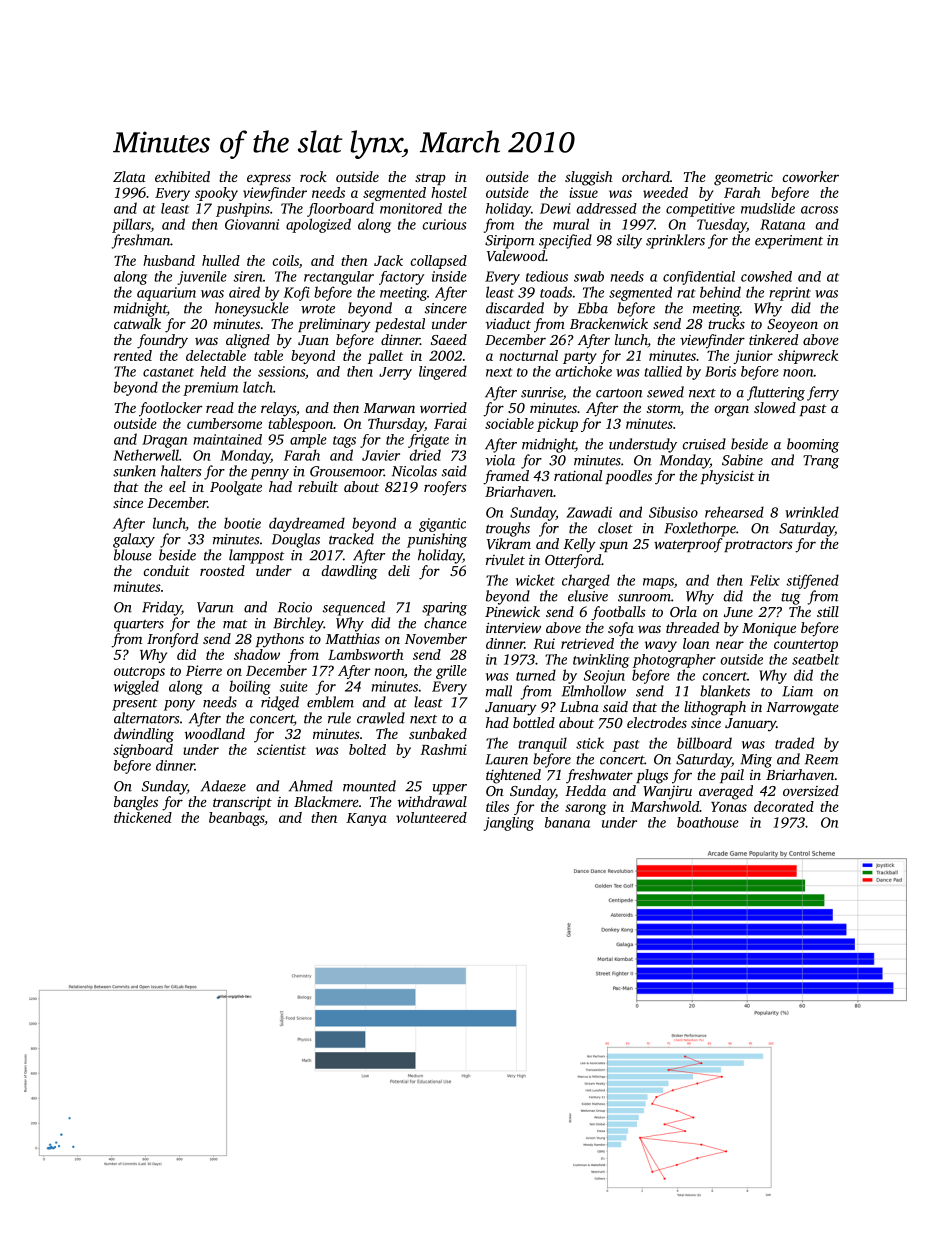 The image size is (952, 1233). I want to click on sparing, so click(444, 609).
